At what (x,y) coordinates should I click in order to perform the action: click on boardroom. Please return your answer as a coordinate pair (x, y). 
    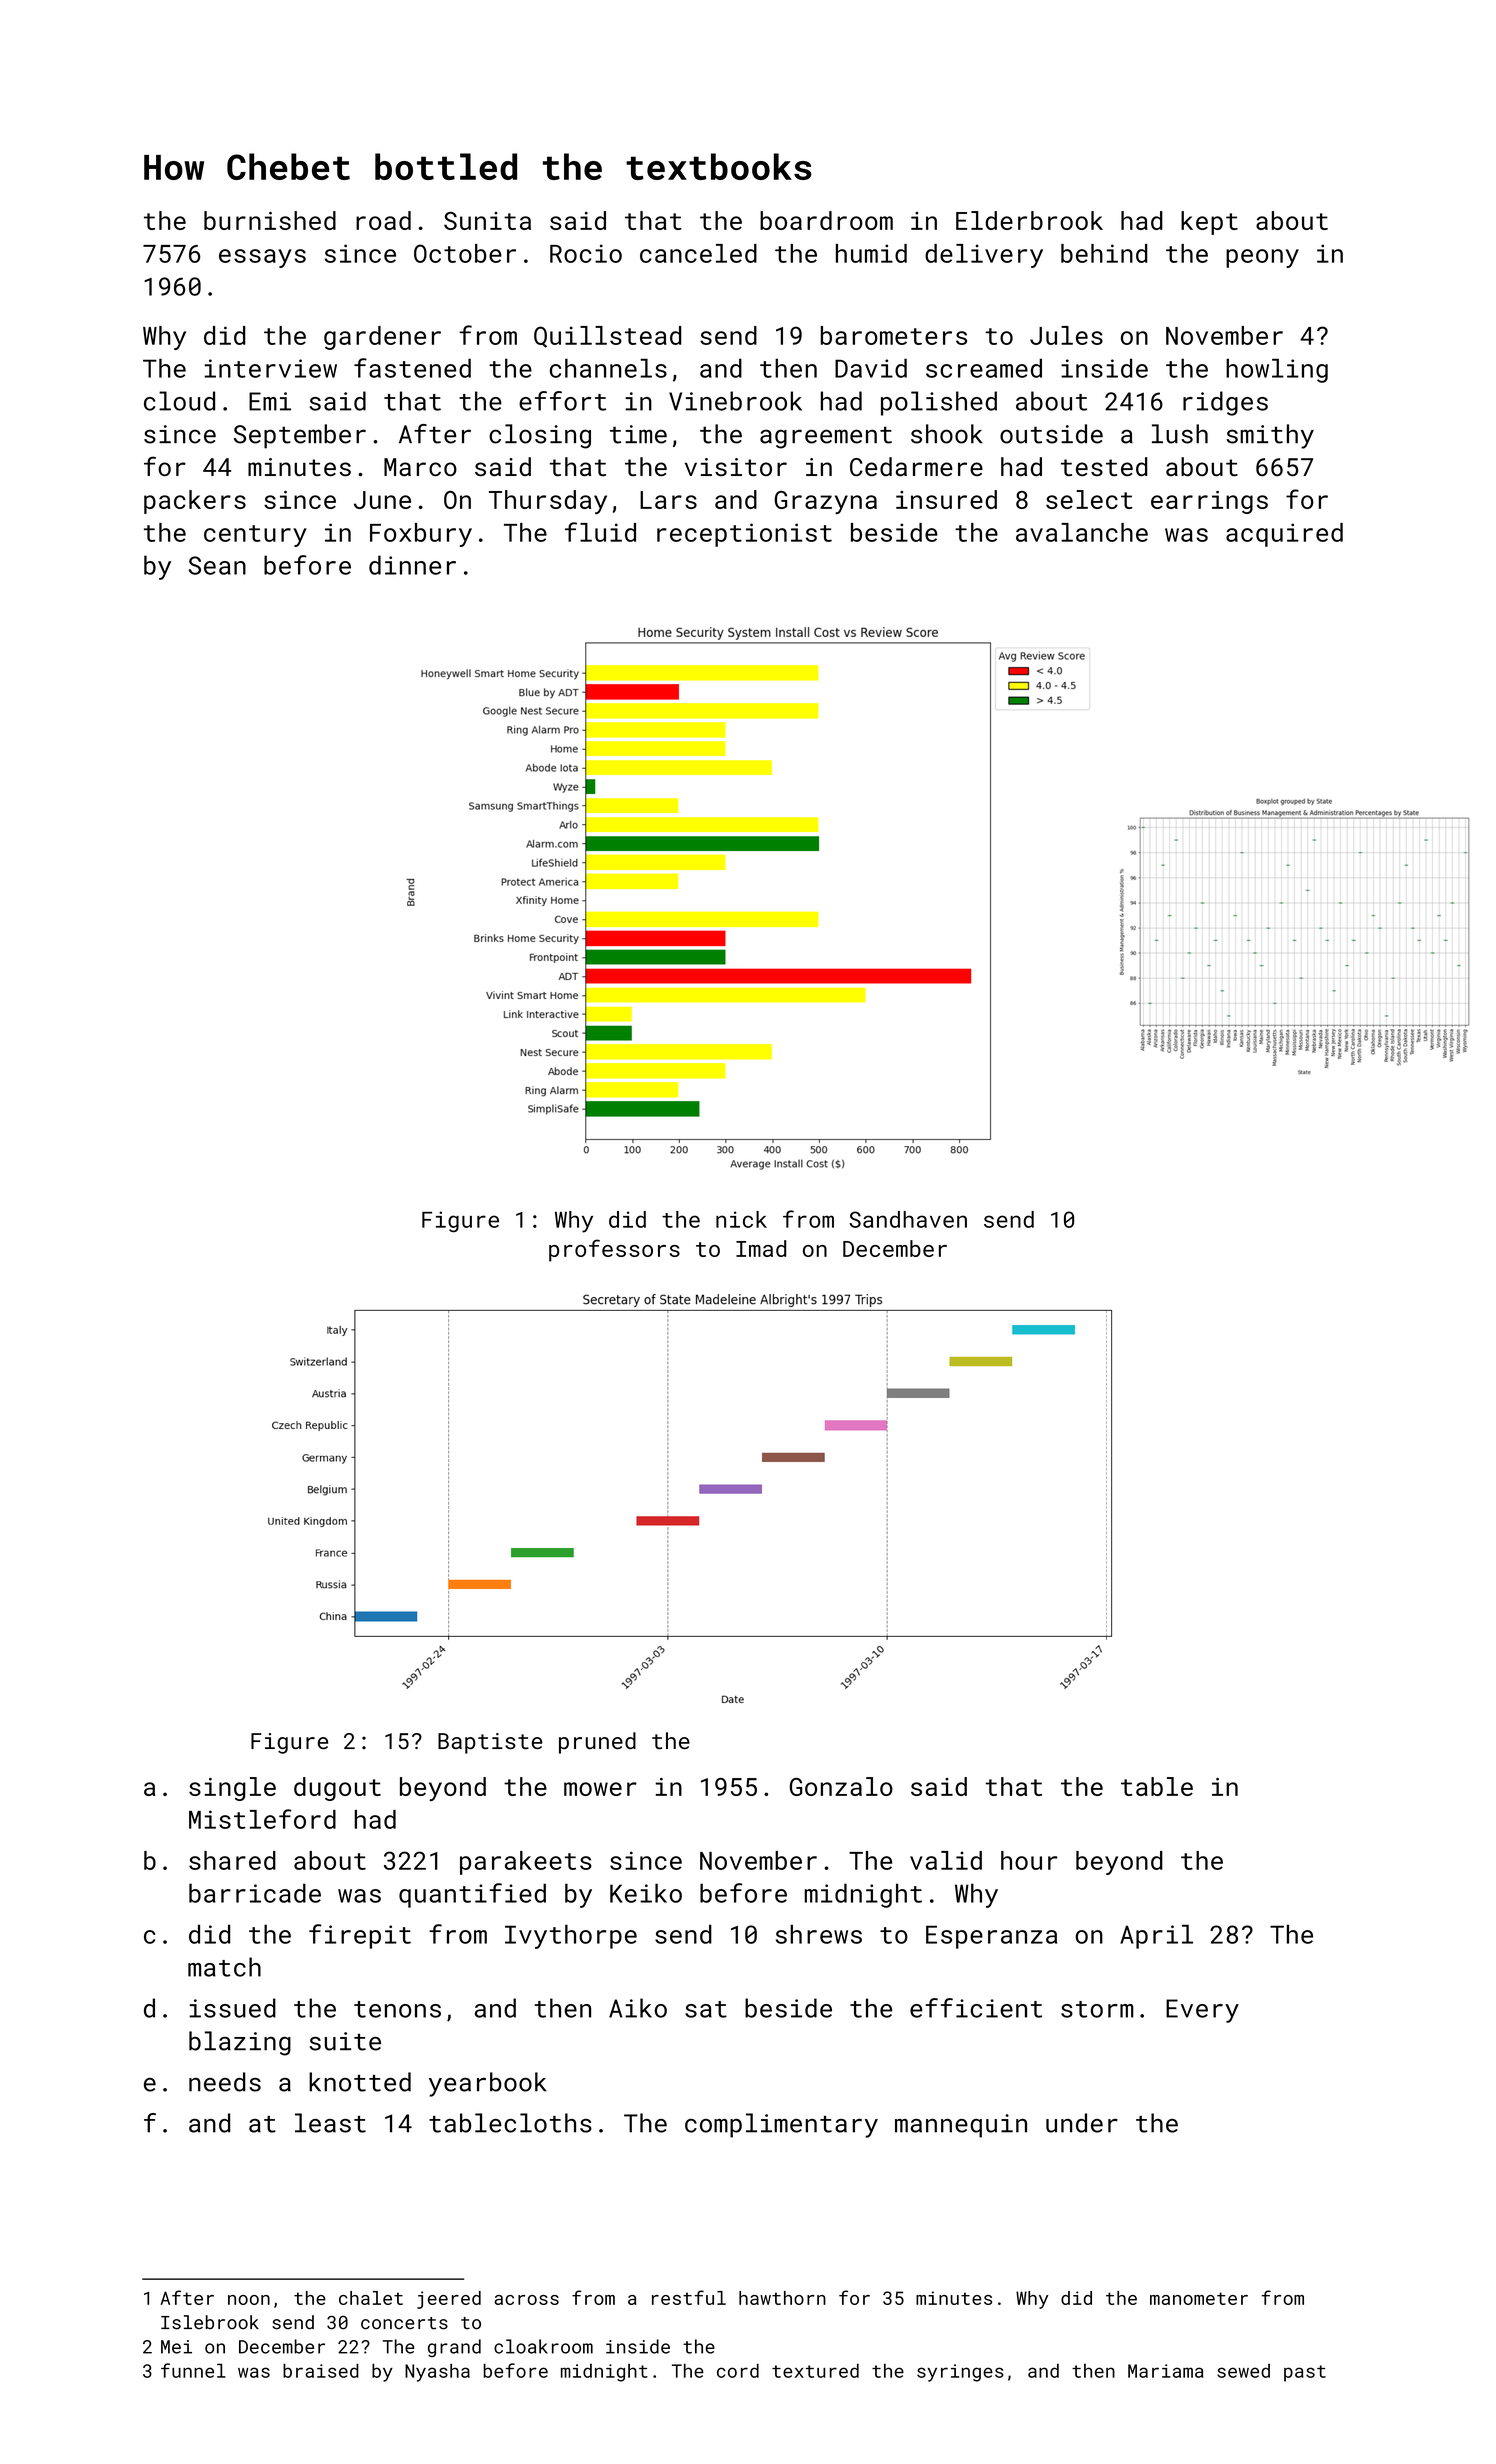
    Looking at the image, I should click on (826, 220).
